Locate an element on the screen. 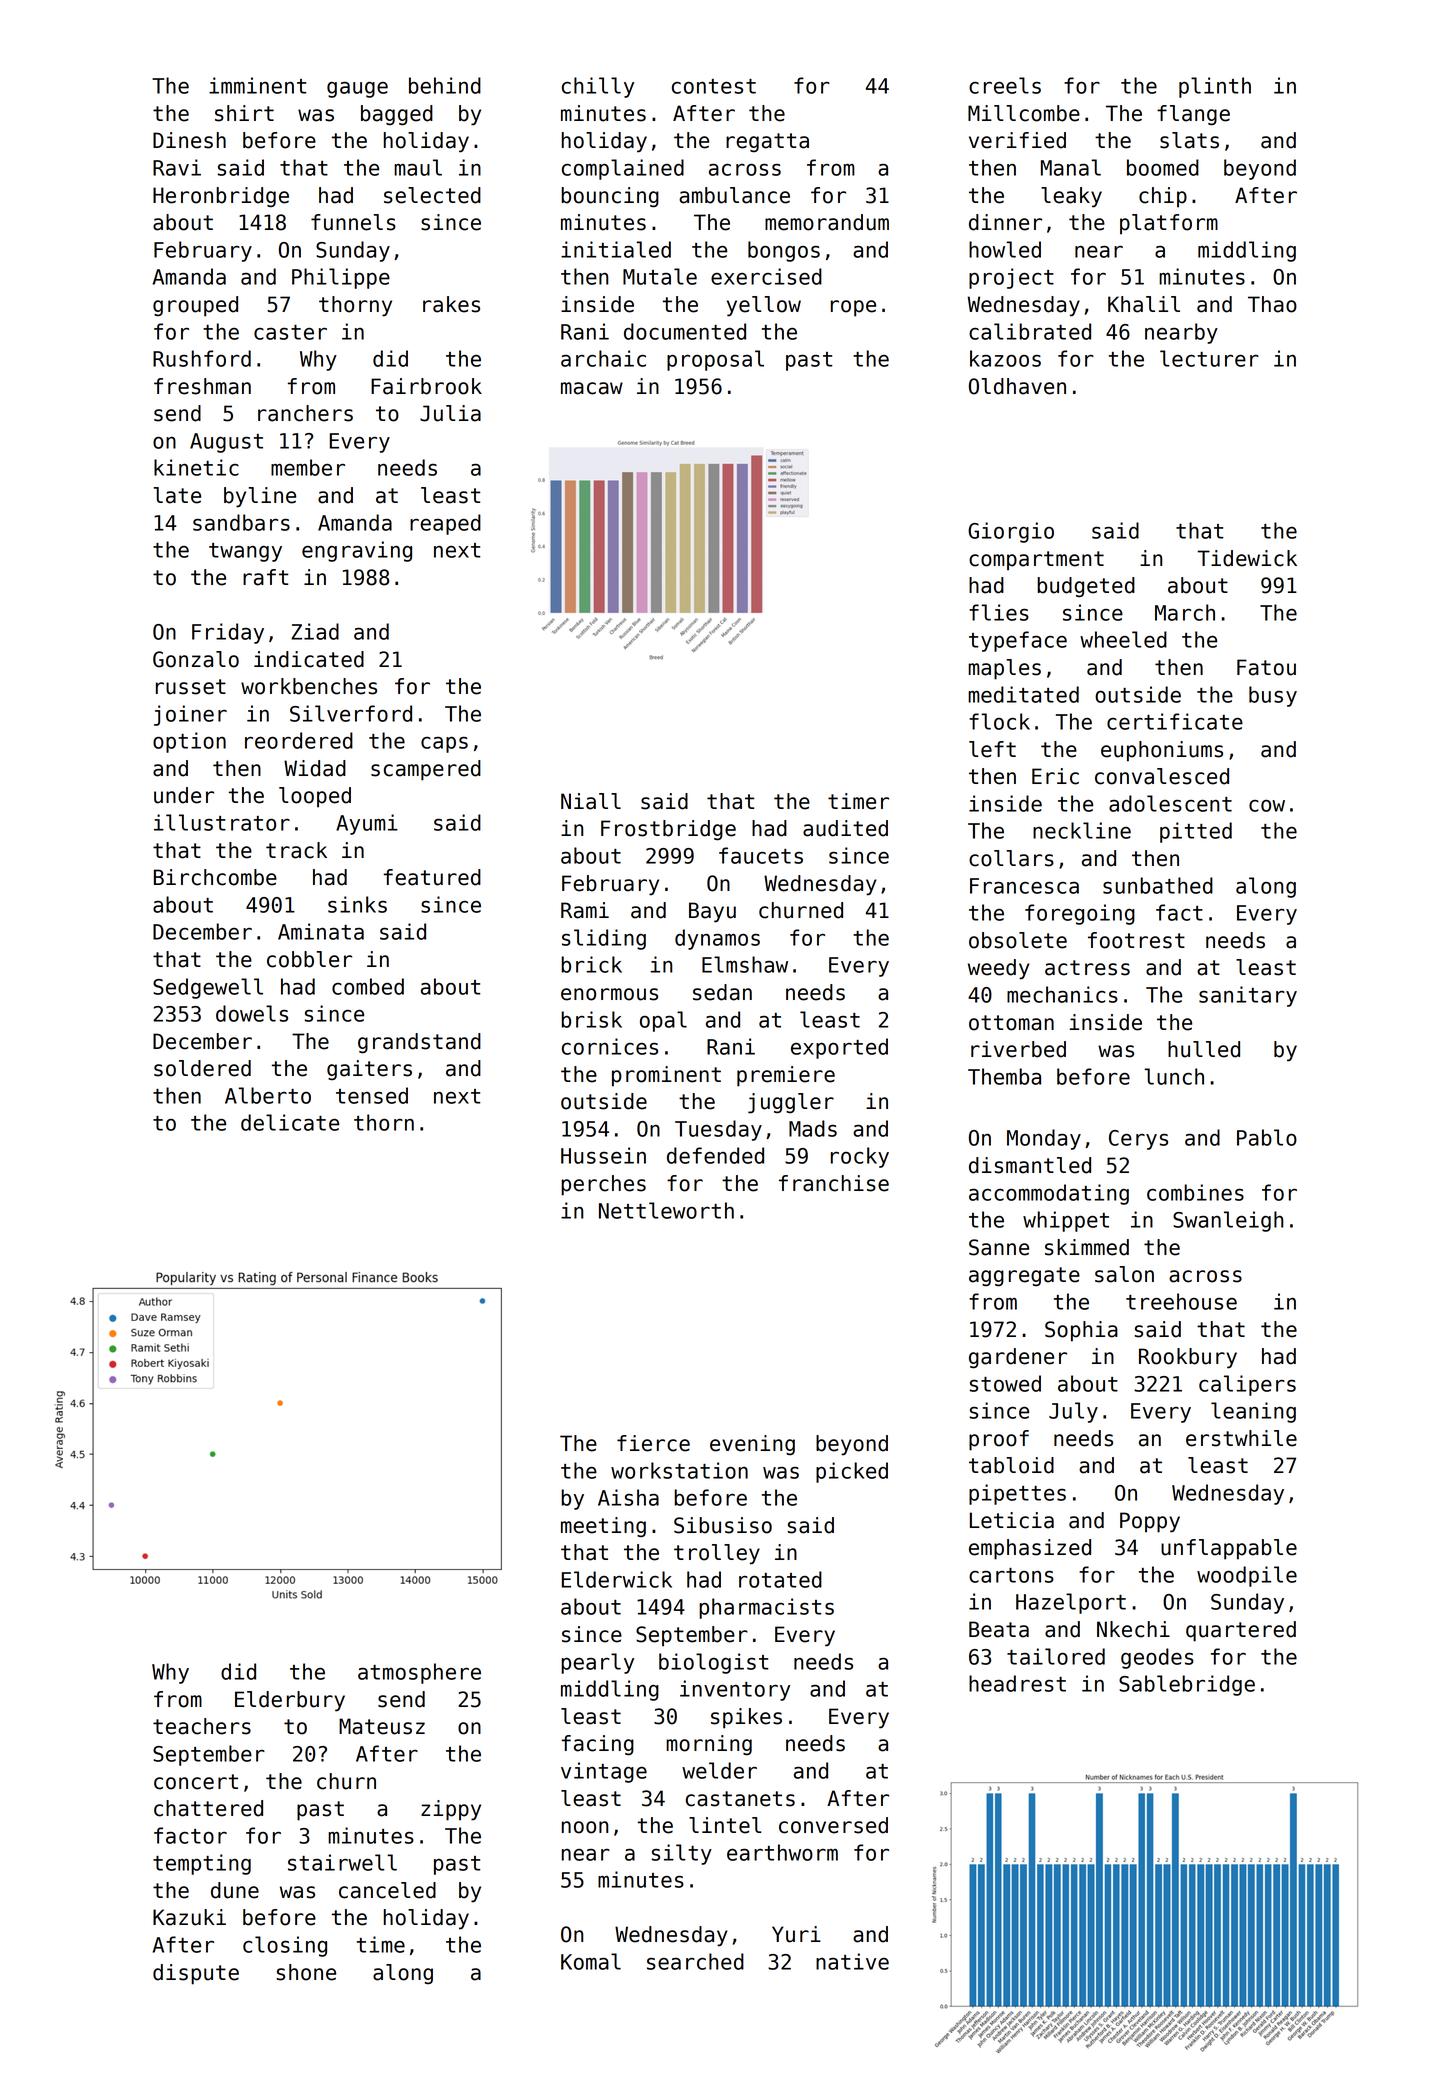  native is located at coordinates (852, 1961).
